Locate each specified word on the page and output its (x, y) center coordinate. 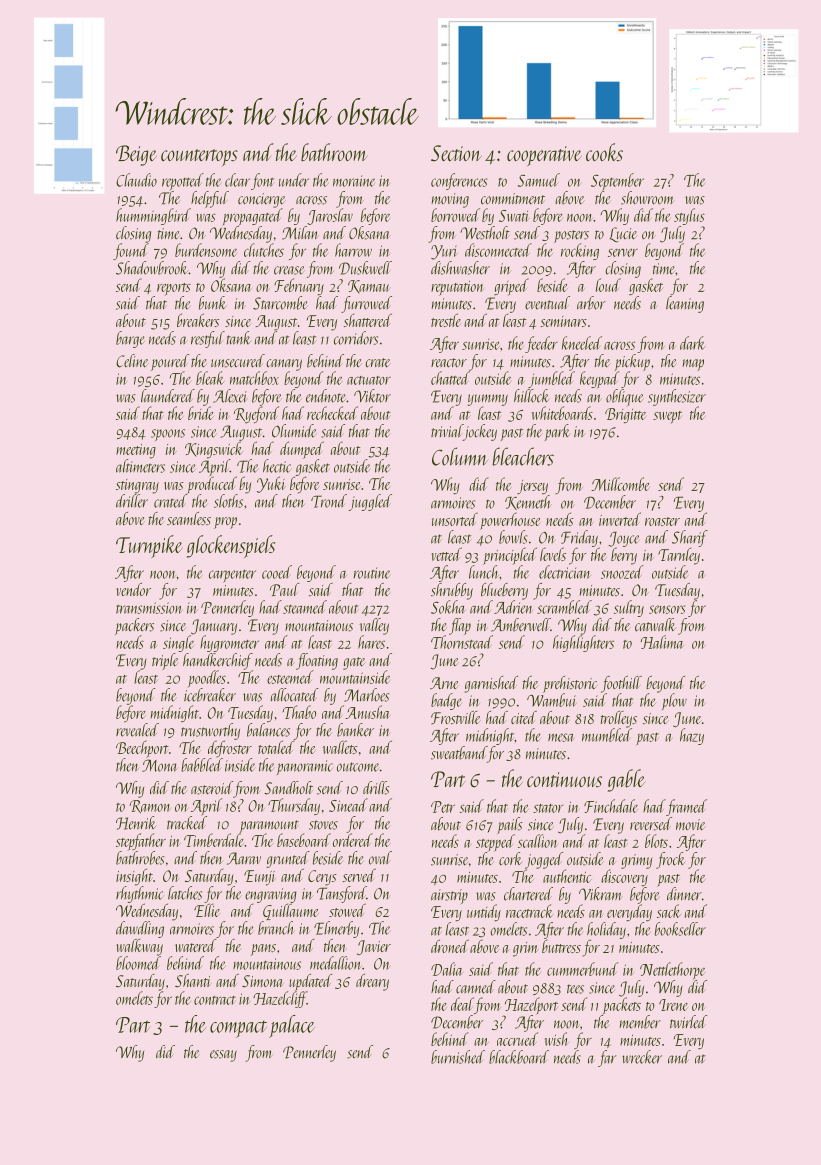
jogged (544, 860)
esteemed (290, 677)
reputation (457, 288)
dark (692, 343)
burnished (458, 1057)
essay (223, 1056)
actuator (369, 380)
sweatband (459, 753)
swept (667, 417)
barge (130, 339)
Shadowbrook (152, 268)
